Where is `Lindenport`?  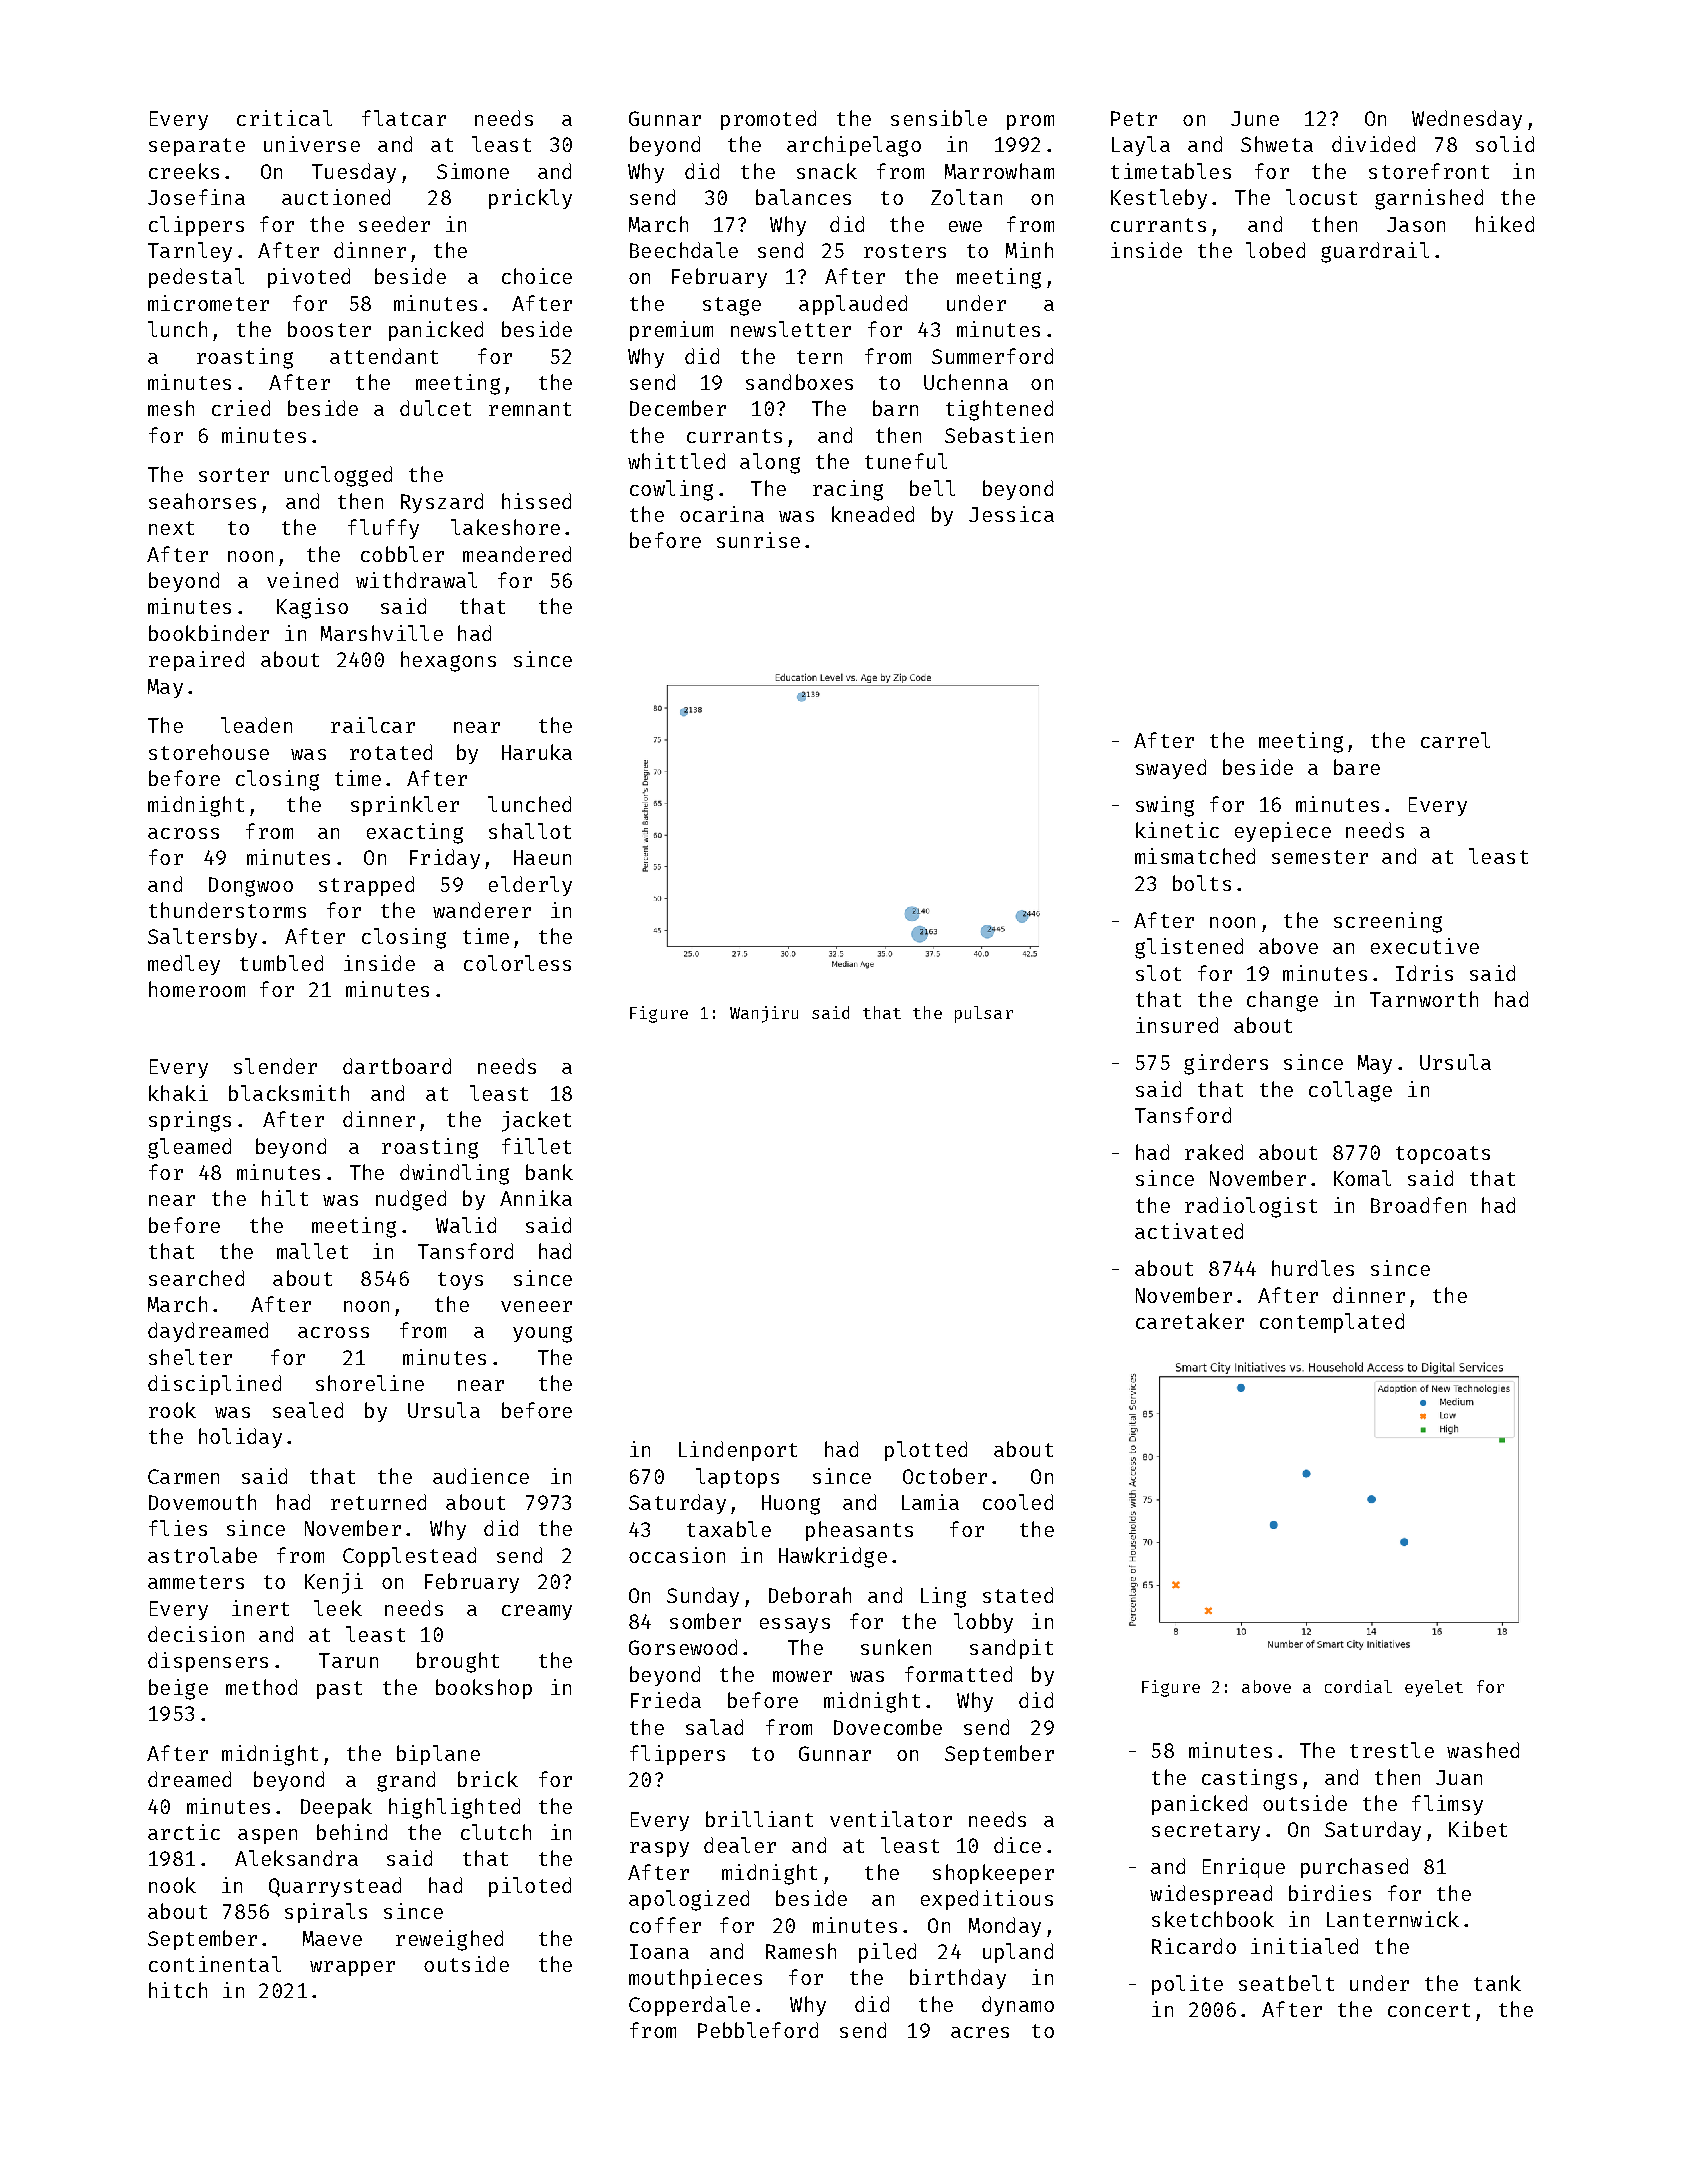 Lindenport is located at coordinates (738, 1451).
